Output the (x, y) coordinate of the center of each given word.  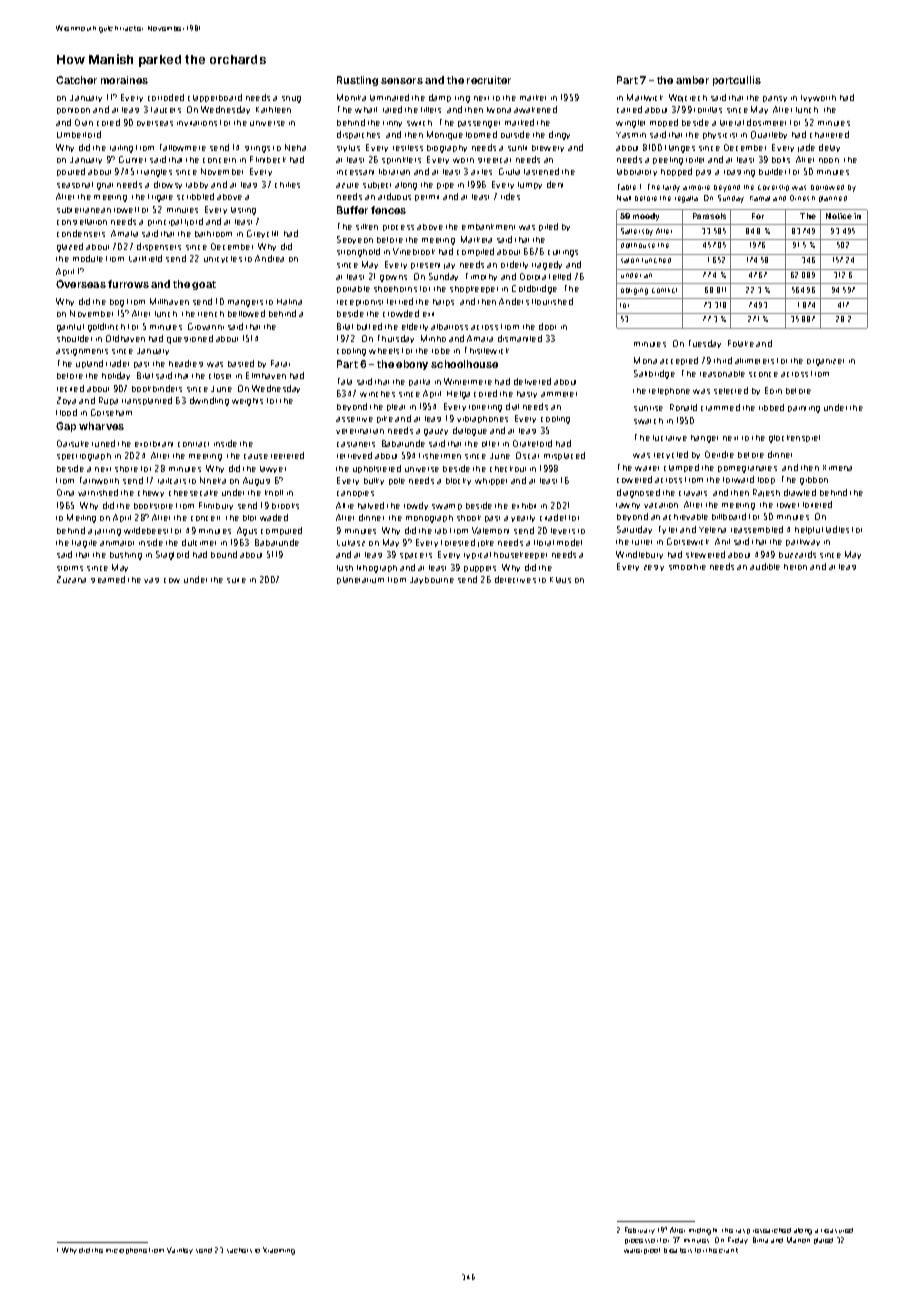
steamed (108, 579)
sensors (402, 81)
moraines (124, 80)
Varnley (180, 1250)
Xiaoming (279, 1251)
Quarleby (769, 135)
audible (765, 566)
